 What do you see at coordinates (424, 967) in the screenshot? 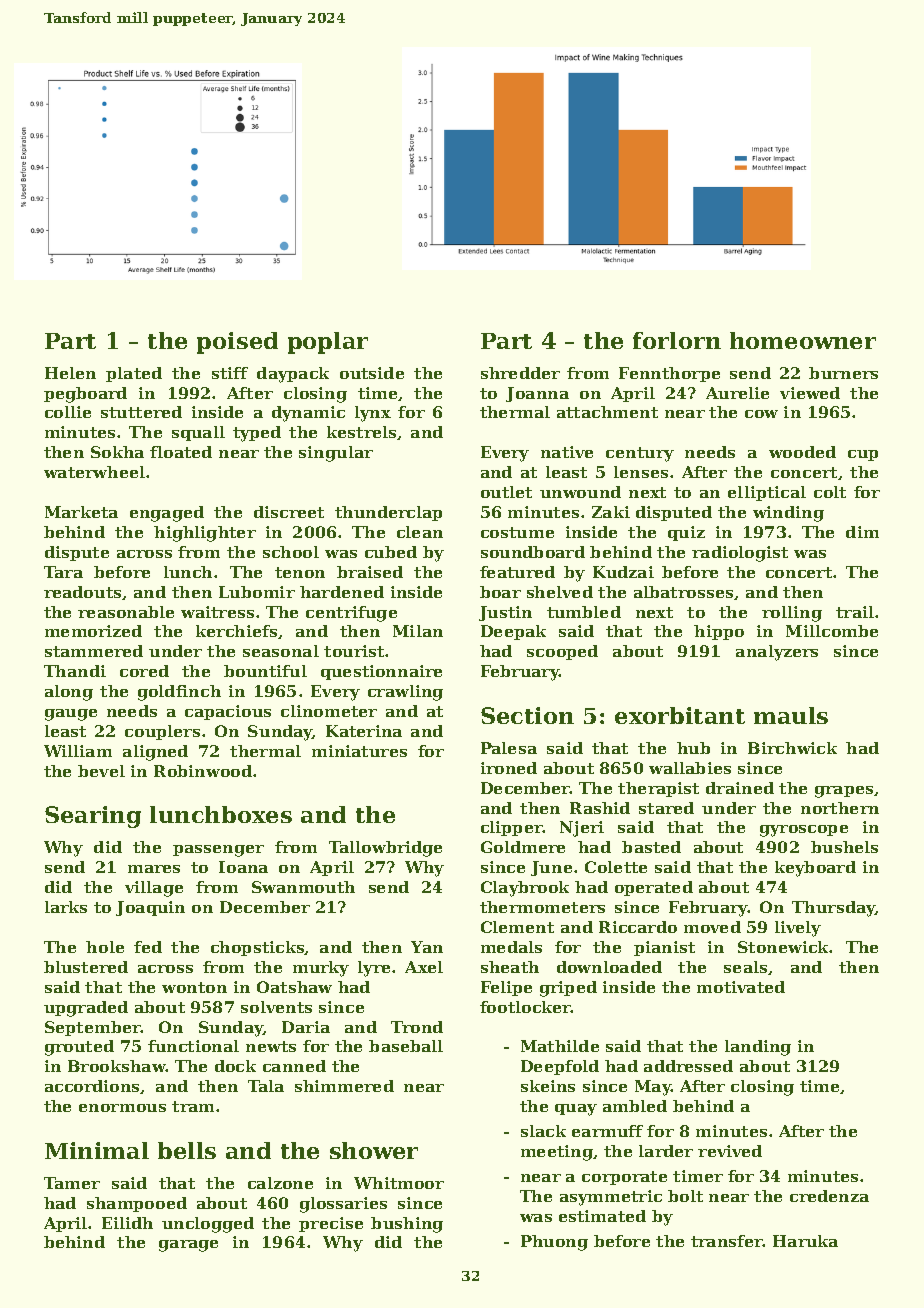
I see `Axel` at bounding box center [424, 967].
